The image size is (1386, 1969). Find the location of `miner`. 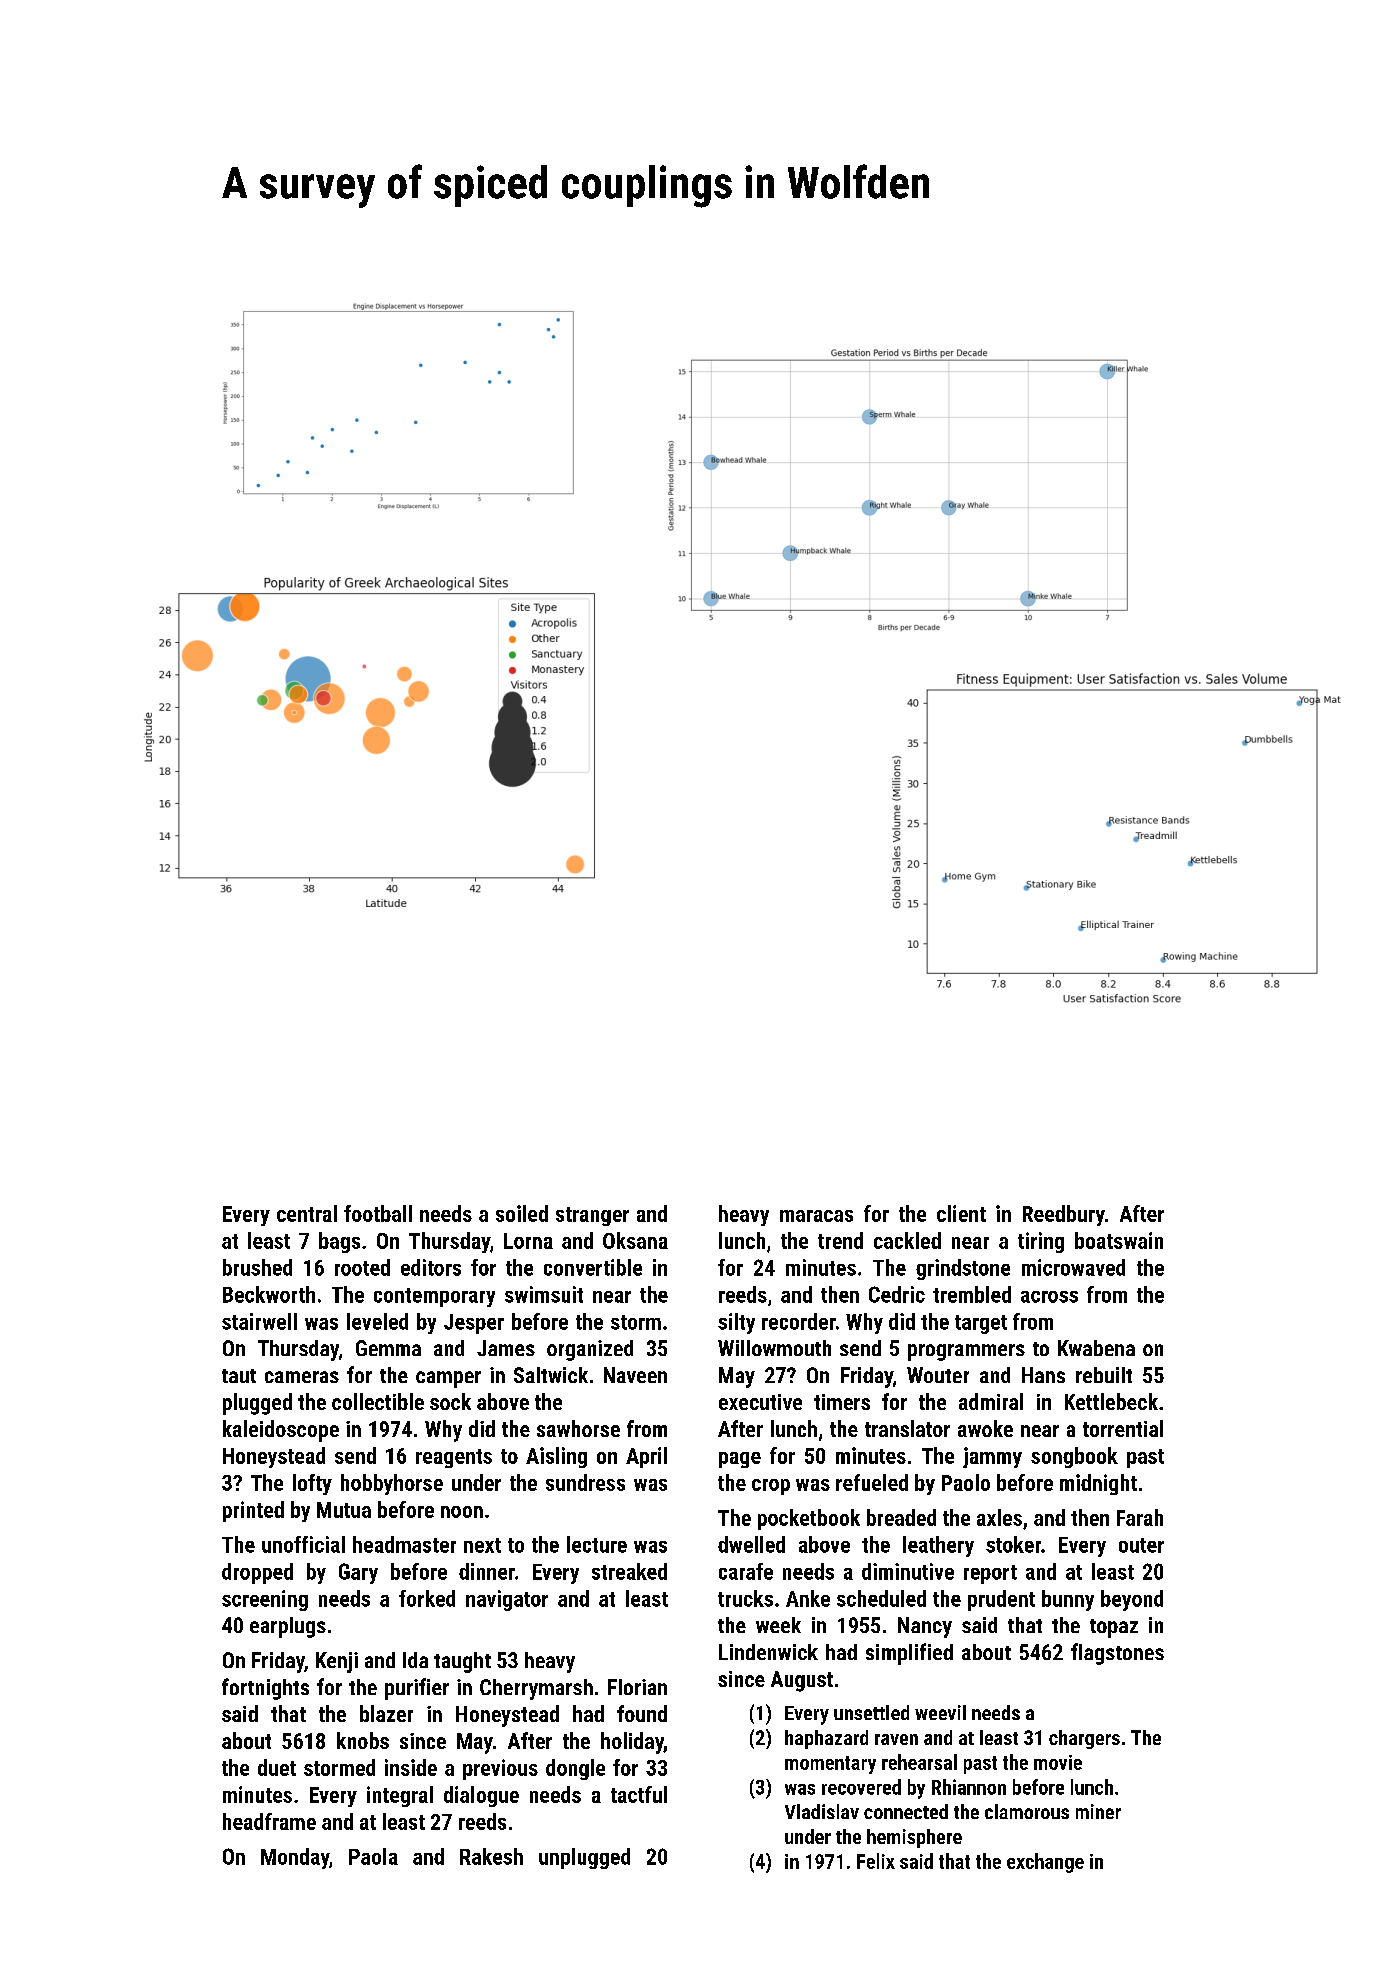

miner is located at coordinates (1098, 1811).
